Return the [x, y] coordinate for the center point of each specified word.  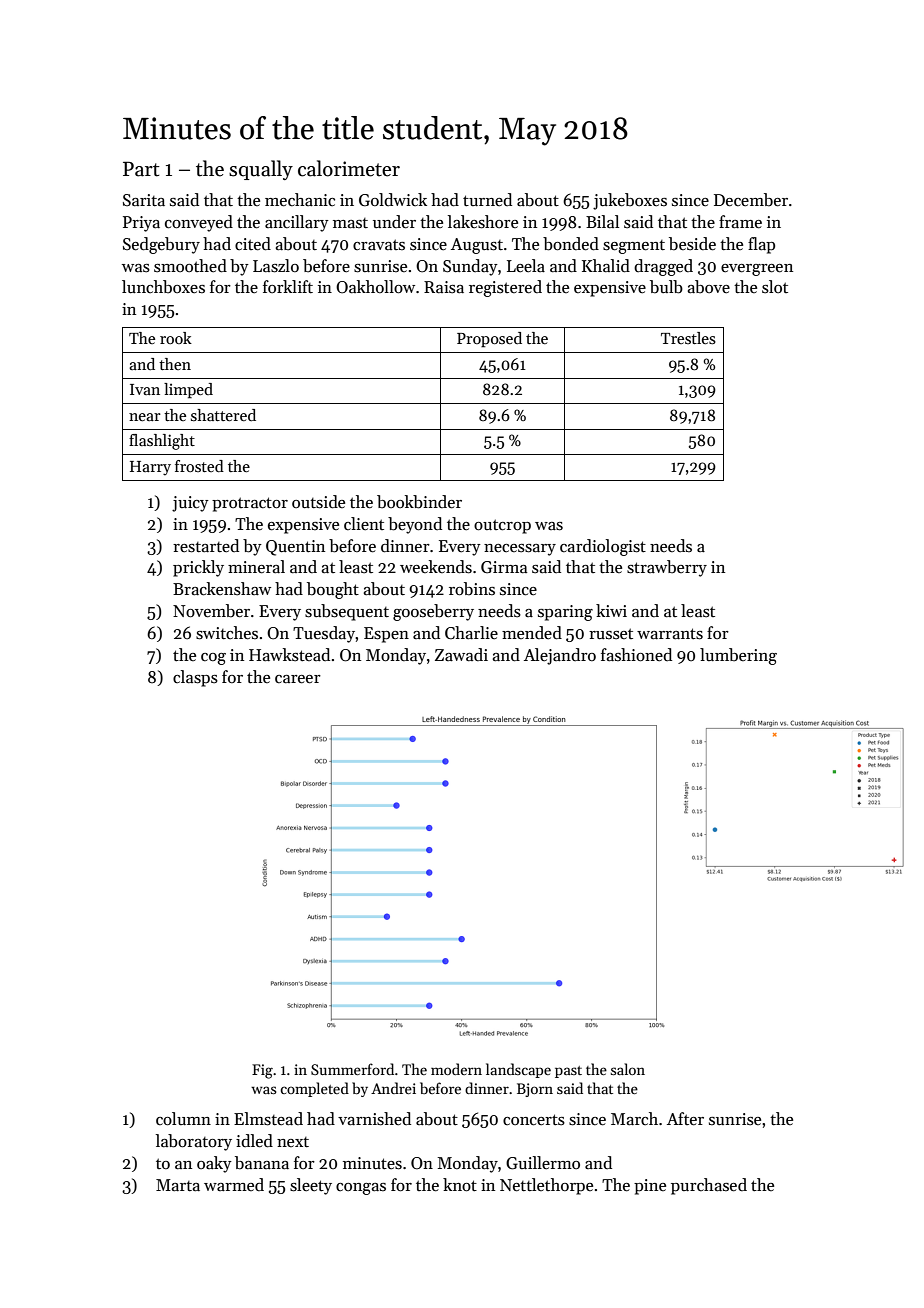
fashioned [636, 655]
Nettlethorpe [546, 1186]
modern [456, 1069]
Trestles [688, 338]
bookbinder [419, 502]
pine [650, 1187]
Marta [178, 1185]
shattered [223, 415]
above [708, 287]
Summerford [352, 1069]
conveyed [199, 223]
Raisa [444, 287]
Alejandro [560, 656]
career [298, 679]
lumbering [738, 656]
